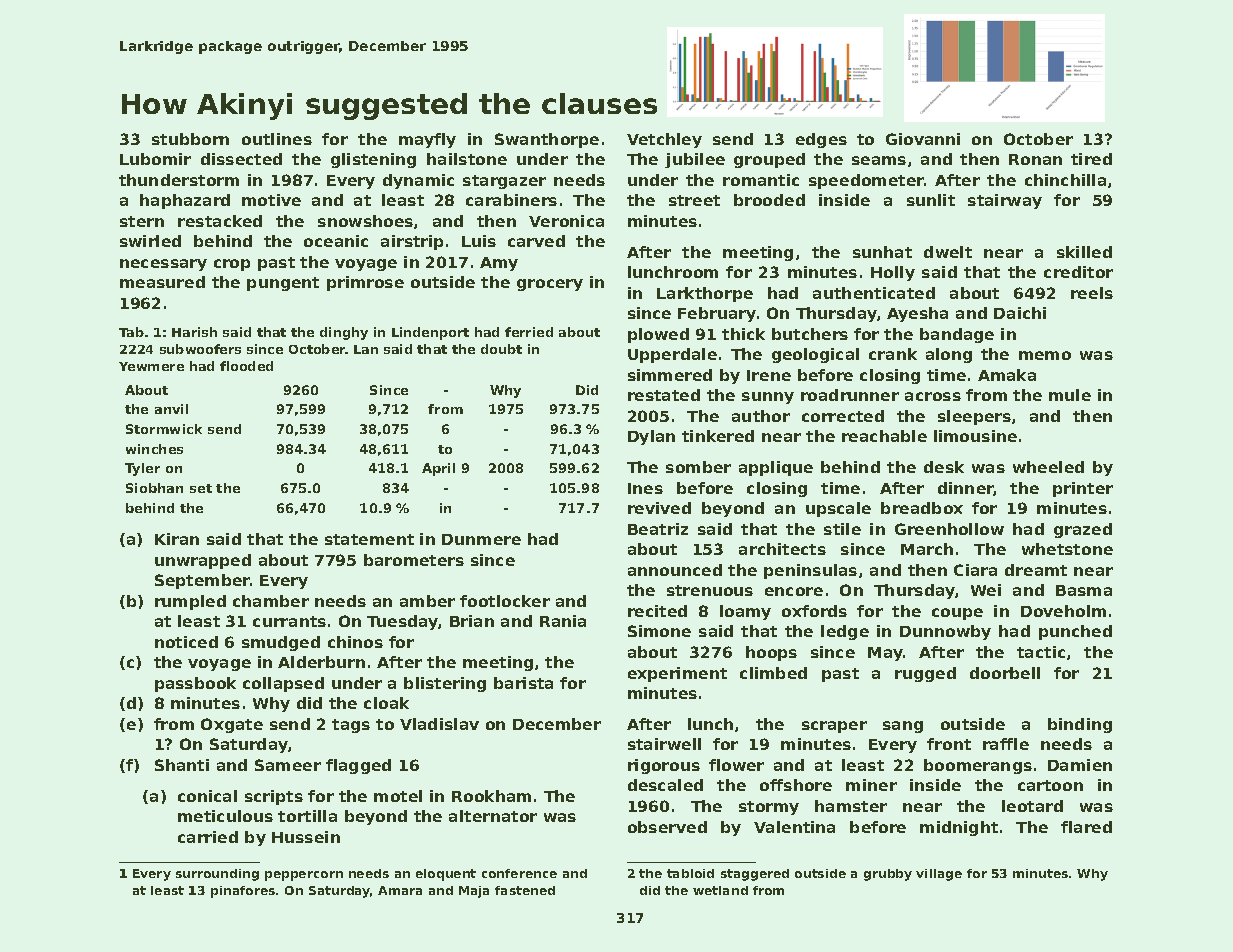  What do you see at coordinates (670, 375) in the page?
I see `simmered` at bounding box center [670, 375].
